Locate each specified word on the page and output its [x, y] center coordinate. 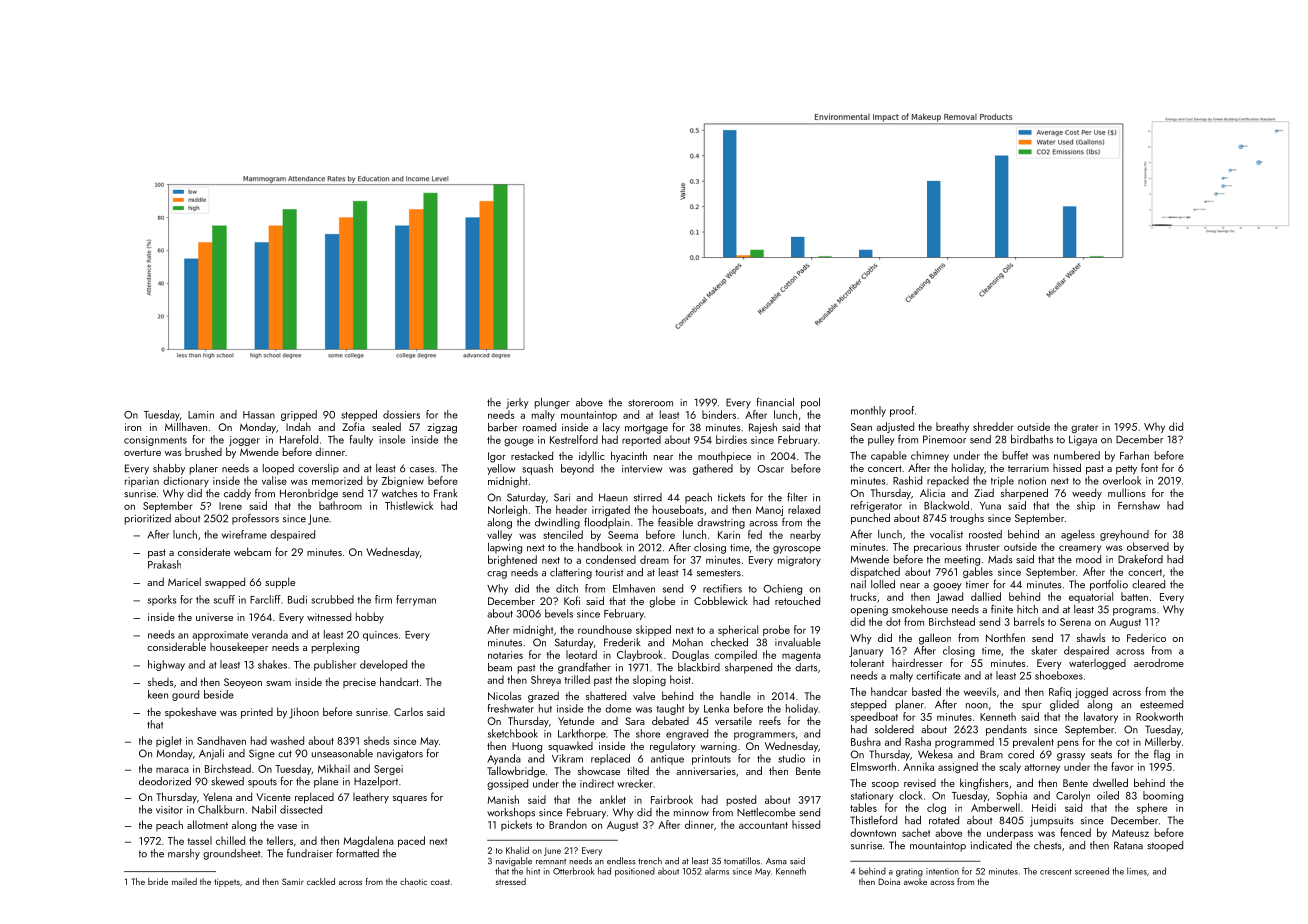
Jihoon [304, 713]
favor [1122, 766]
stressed [511, 881]
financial [775, 402]
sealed [386, 426]
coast [440, 882]
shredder [993, 426]
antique [667, 760]
